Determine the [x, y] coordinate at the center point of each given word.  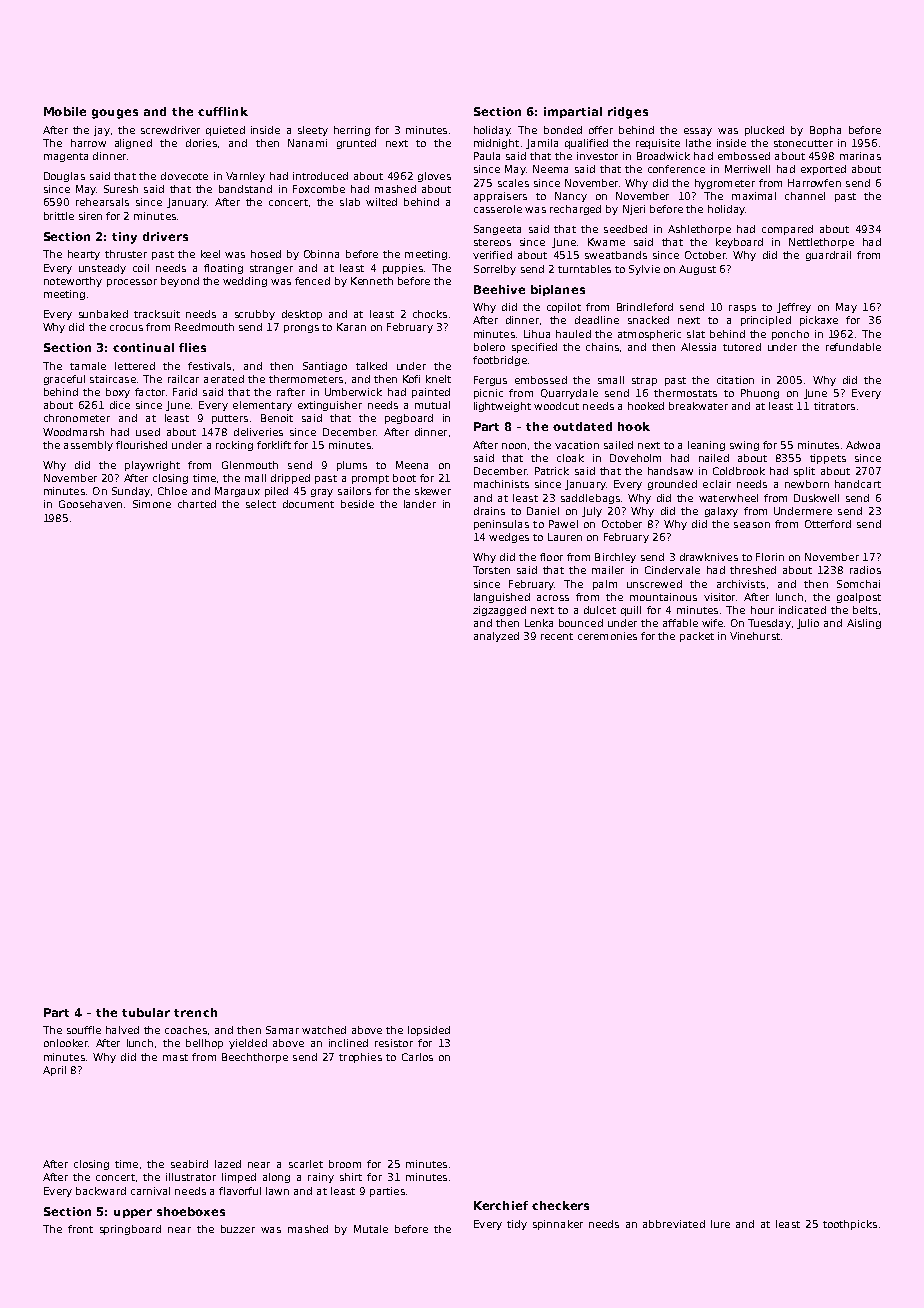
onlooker [66, 1043]
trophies [360, 1058]
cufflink [223, 111]
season [752, 525]
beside [357, 504]
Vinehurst [755, 636]
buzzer [238, 1229]
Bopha [825, 131]
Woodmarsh [73, 432]
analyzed [496, 637]
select [261, 504]
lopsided [429, 1031]
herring [352, 131]
